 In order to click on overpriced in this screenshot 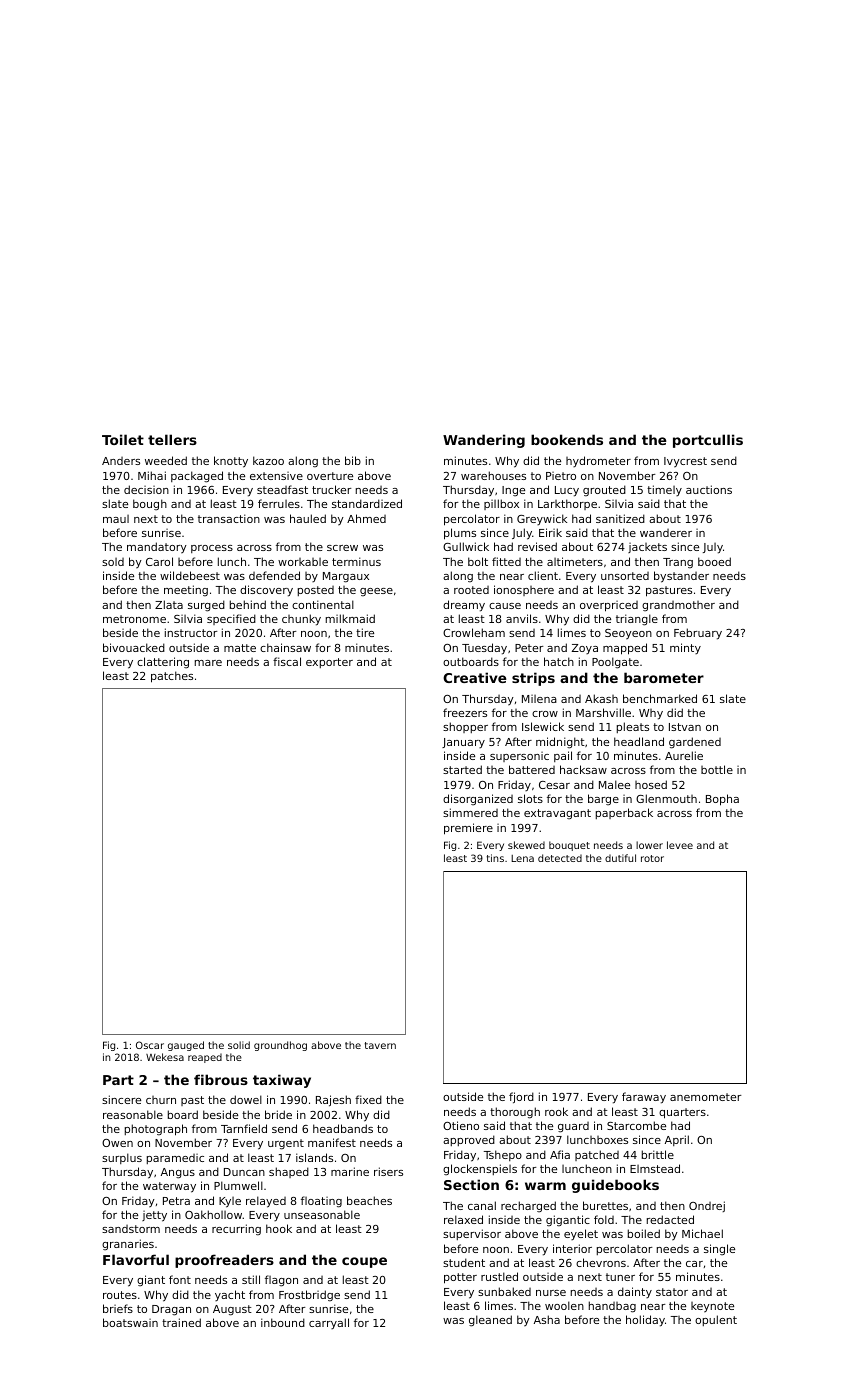, I will do `click(609, 606)`.
